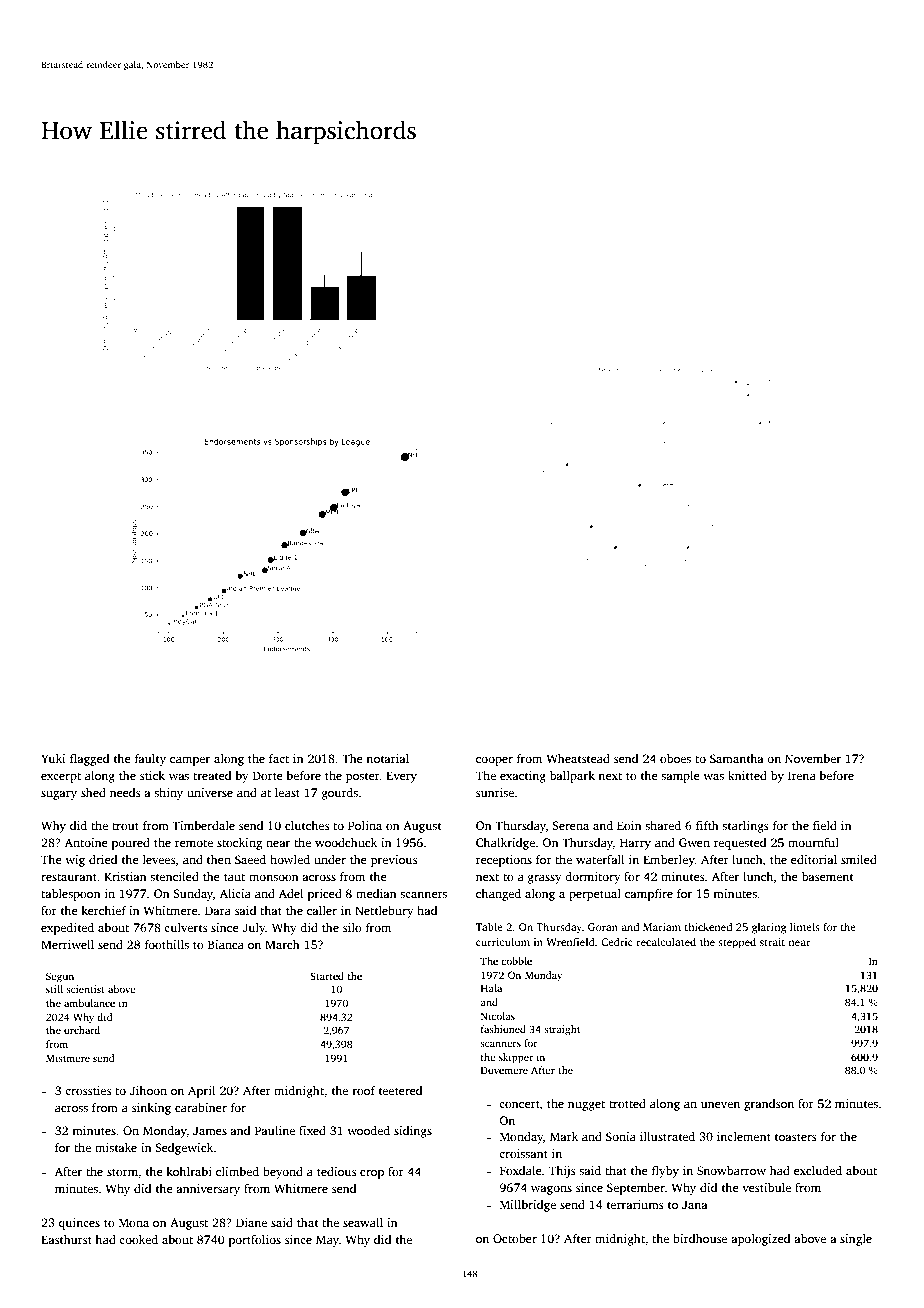 This screenshot has height=1308, width=924. I want to click on Dara, so click(218, 910).
